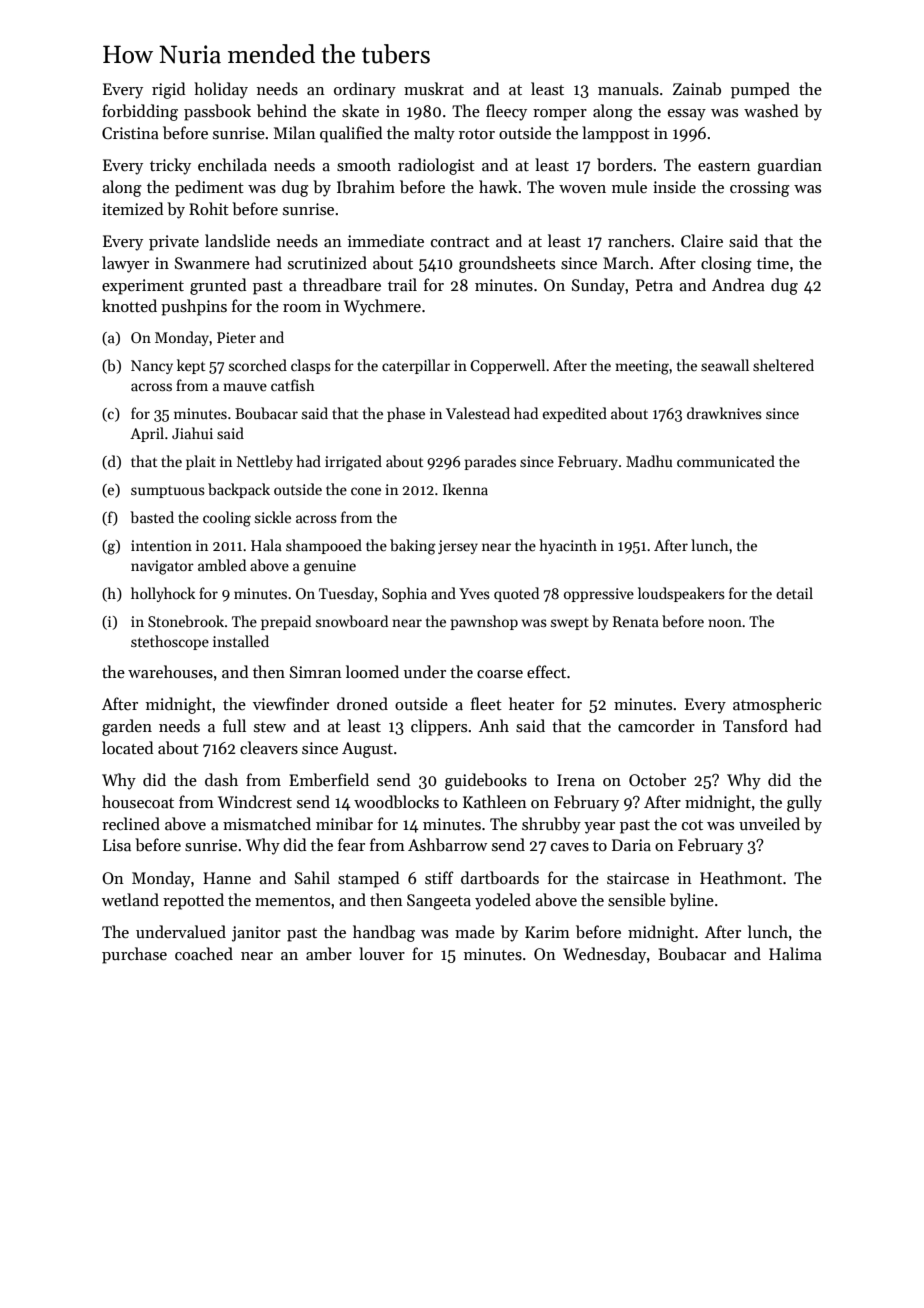  What do you see at coordinates (434, 88) in the document?
I see `muskrat` at bounding box center [434, 88].
